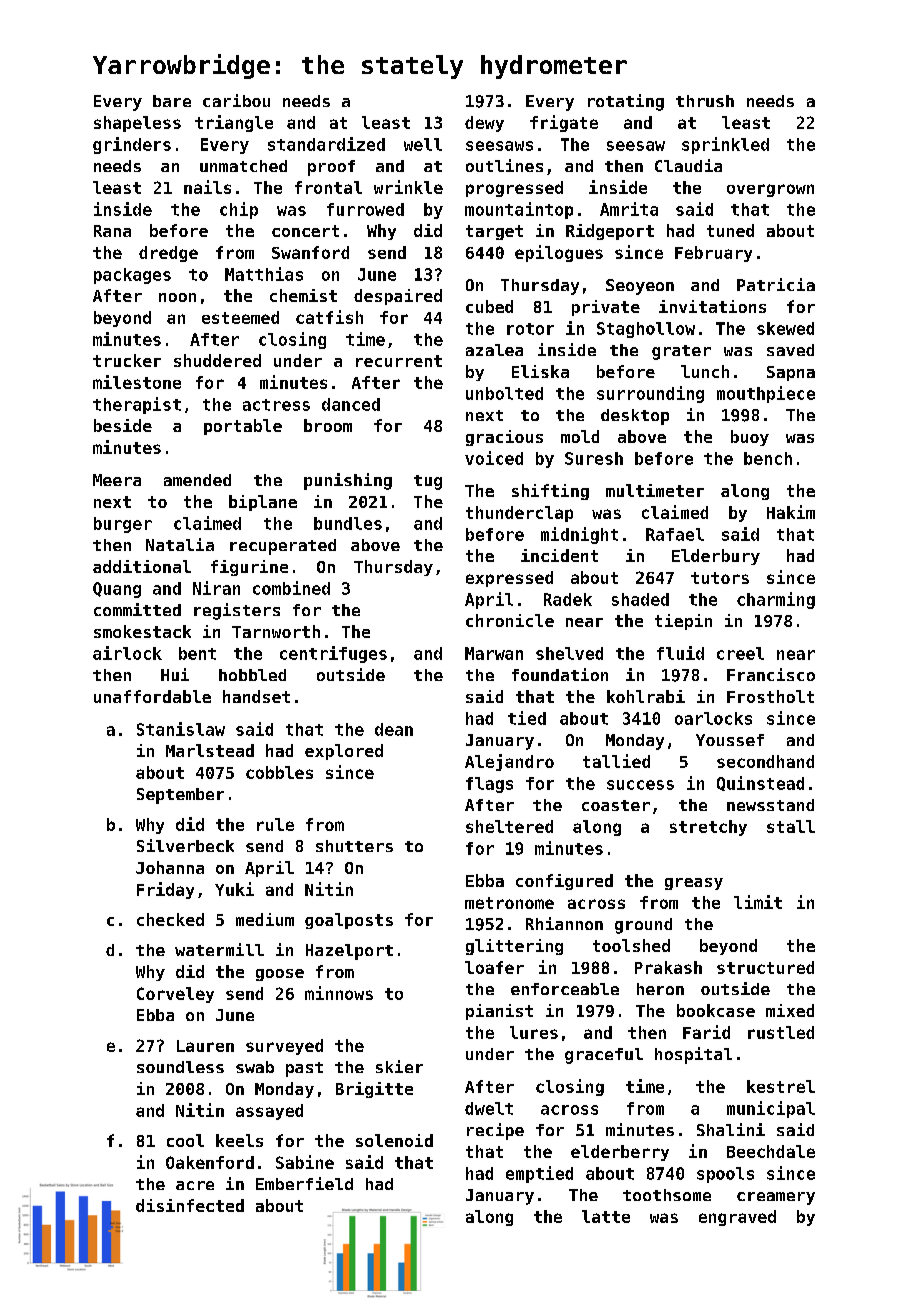 The height and width of the screenshot is (1316, 908). I want to click on lures, so click(534, 1032).
